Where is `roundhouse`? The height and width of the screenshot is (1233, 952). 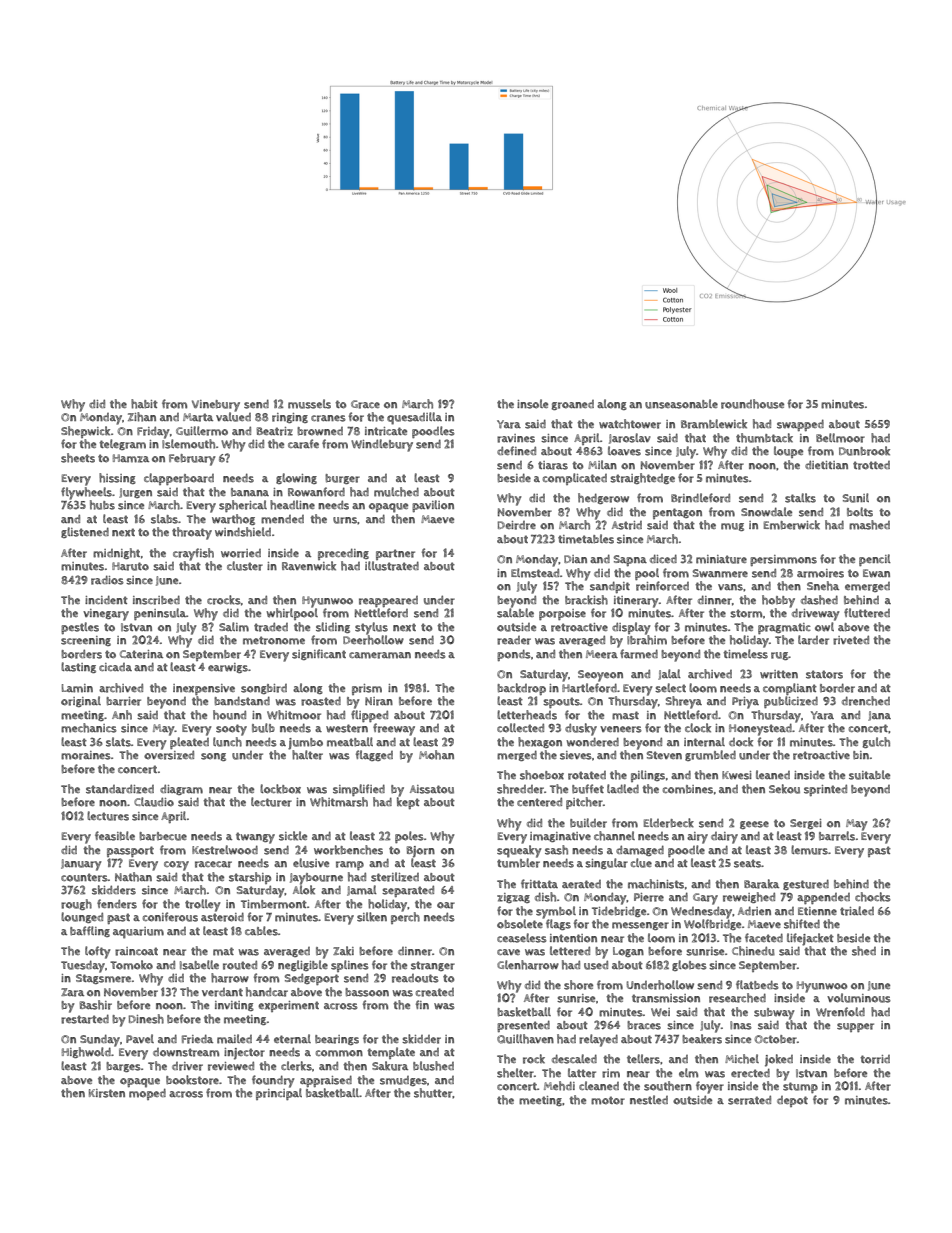 roundhouse is located at coordinates (752, 404).
